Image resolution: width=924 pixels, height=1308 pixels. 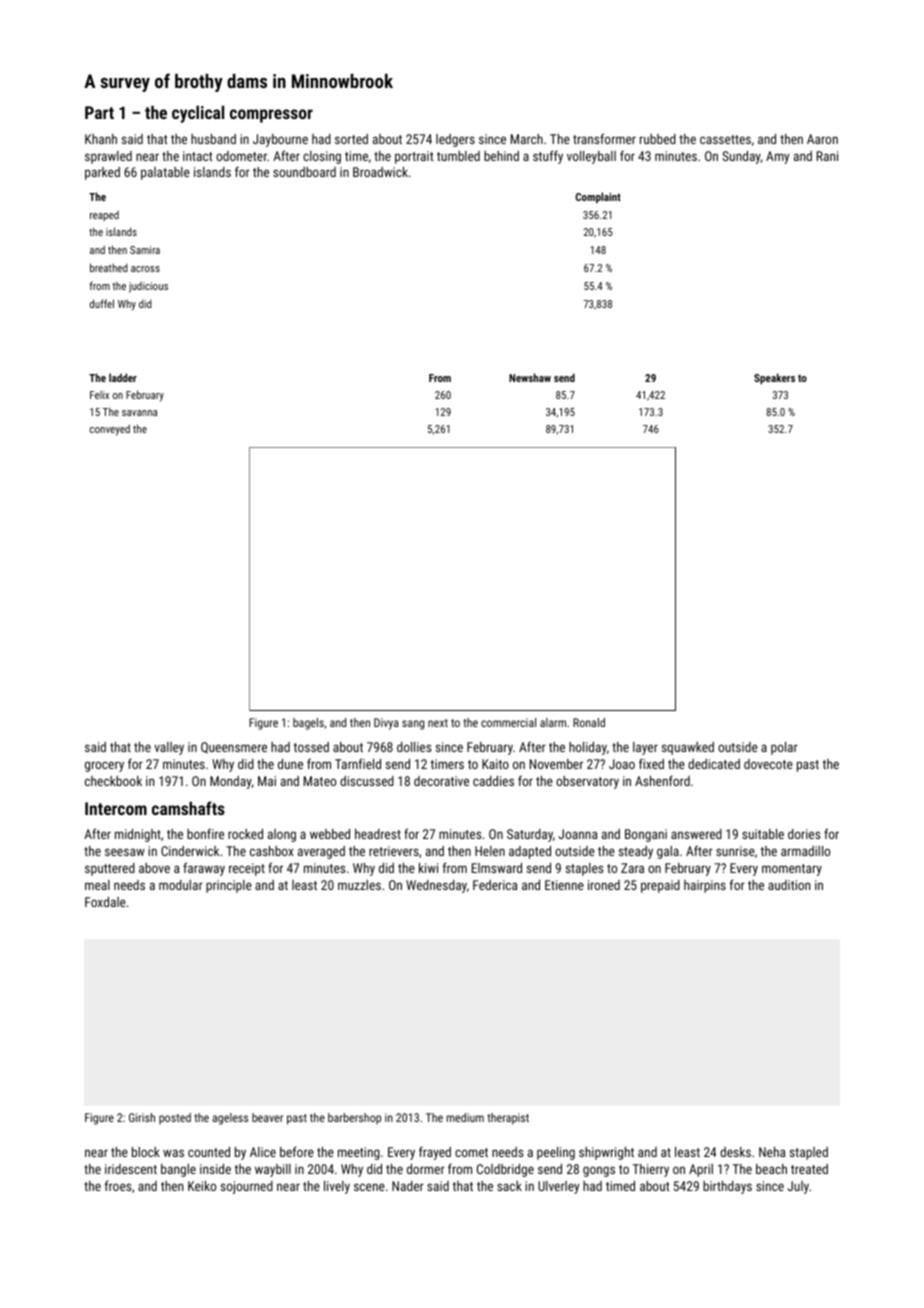 What do you see at coordinates (530, 377) in the image?
I see `Newshaw` at bounding box center [530, 377].
